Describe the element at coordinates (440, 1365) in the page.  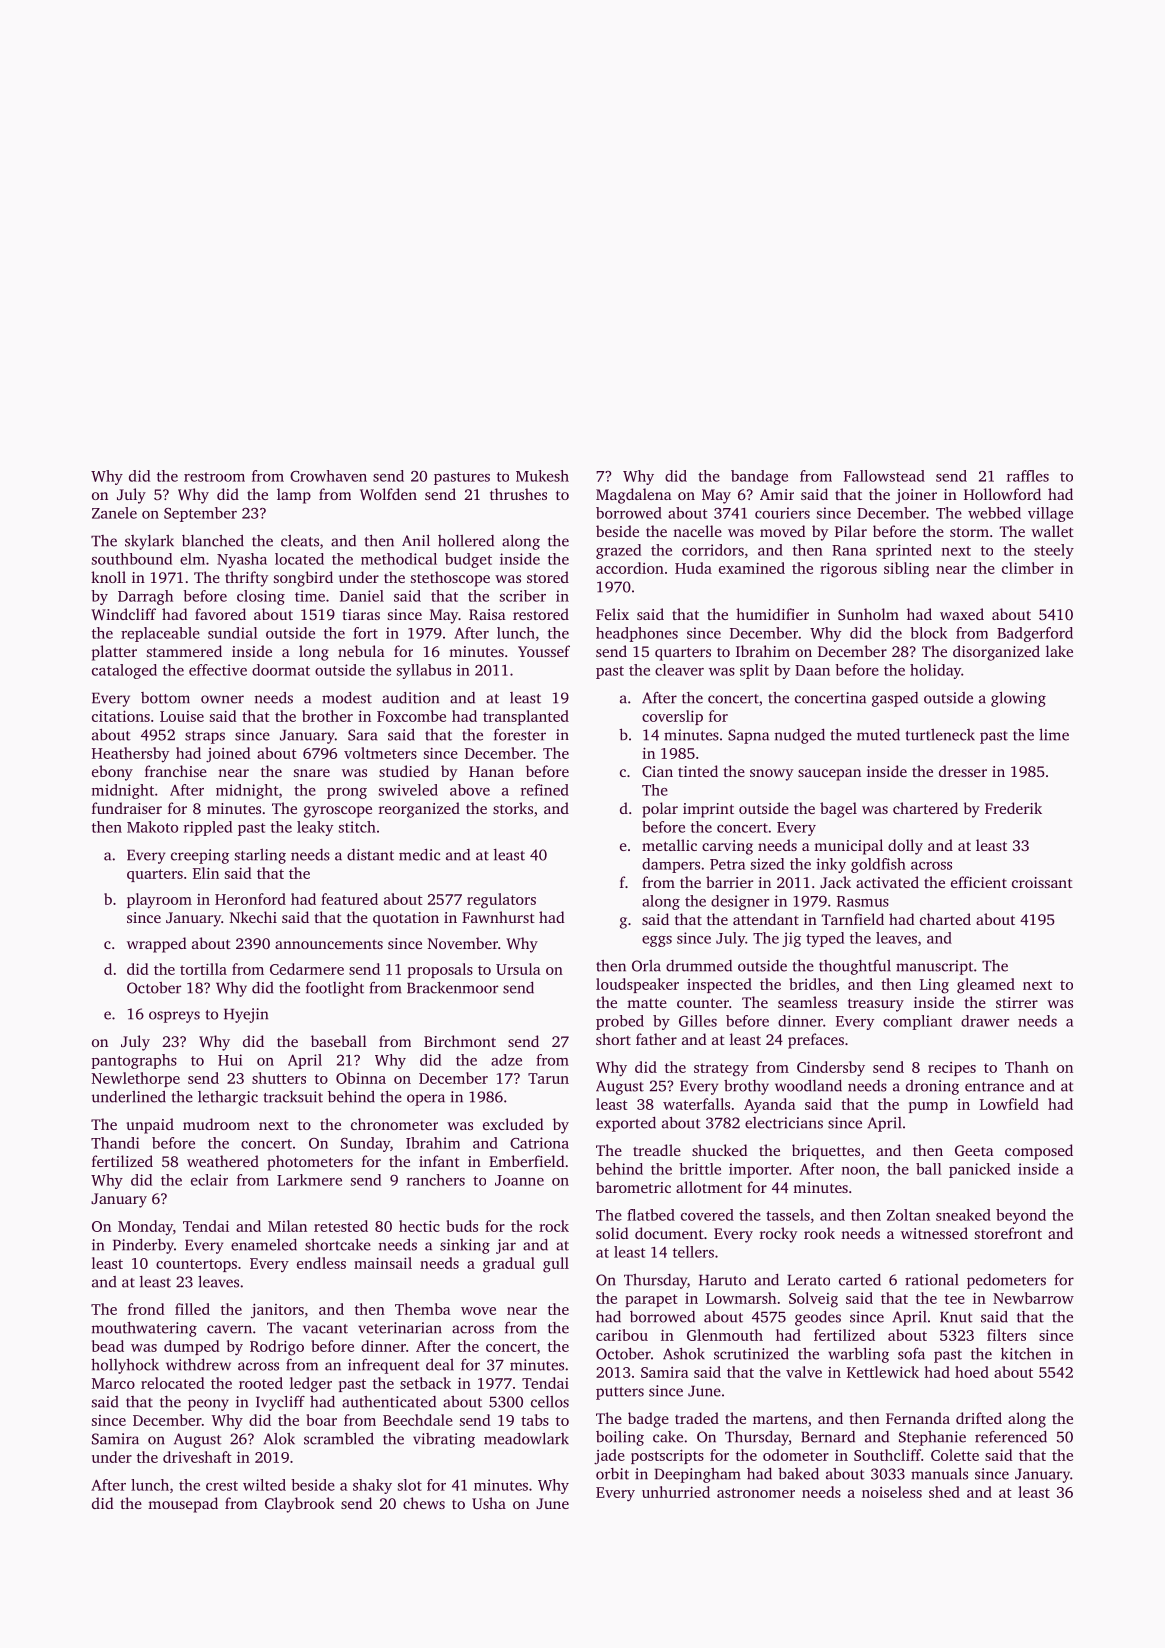
I see `deal` at that location.
